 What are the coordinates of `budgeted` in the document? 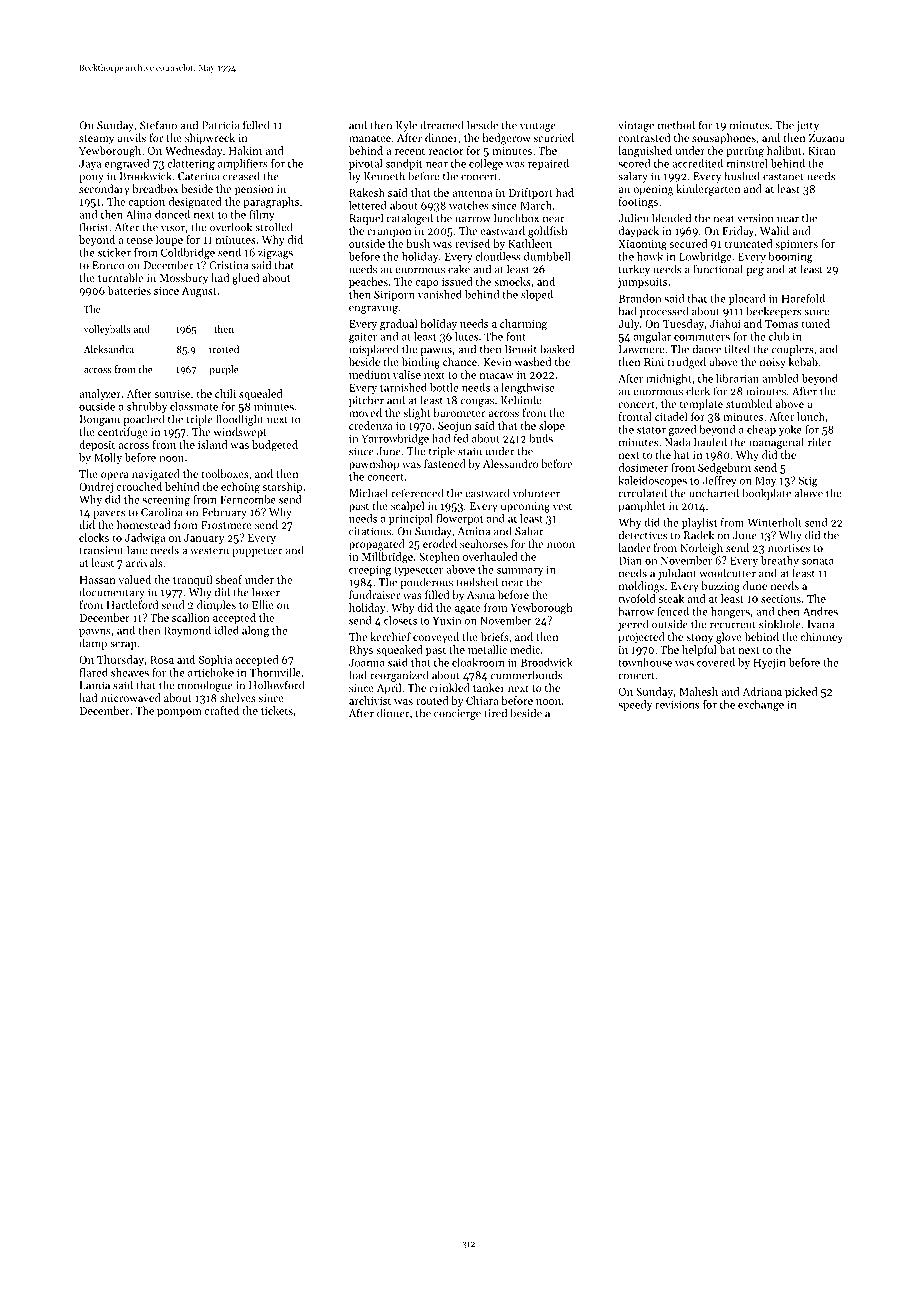 It's located at (275, 446).
